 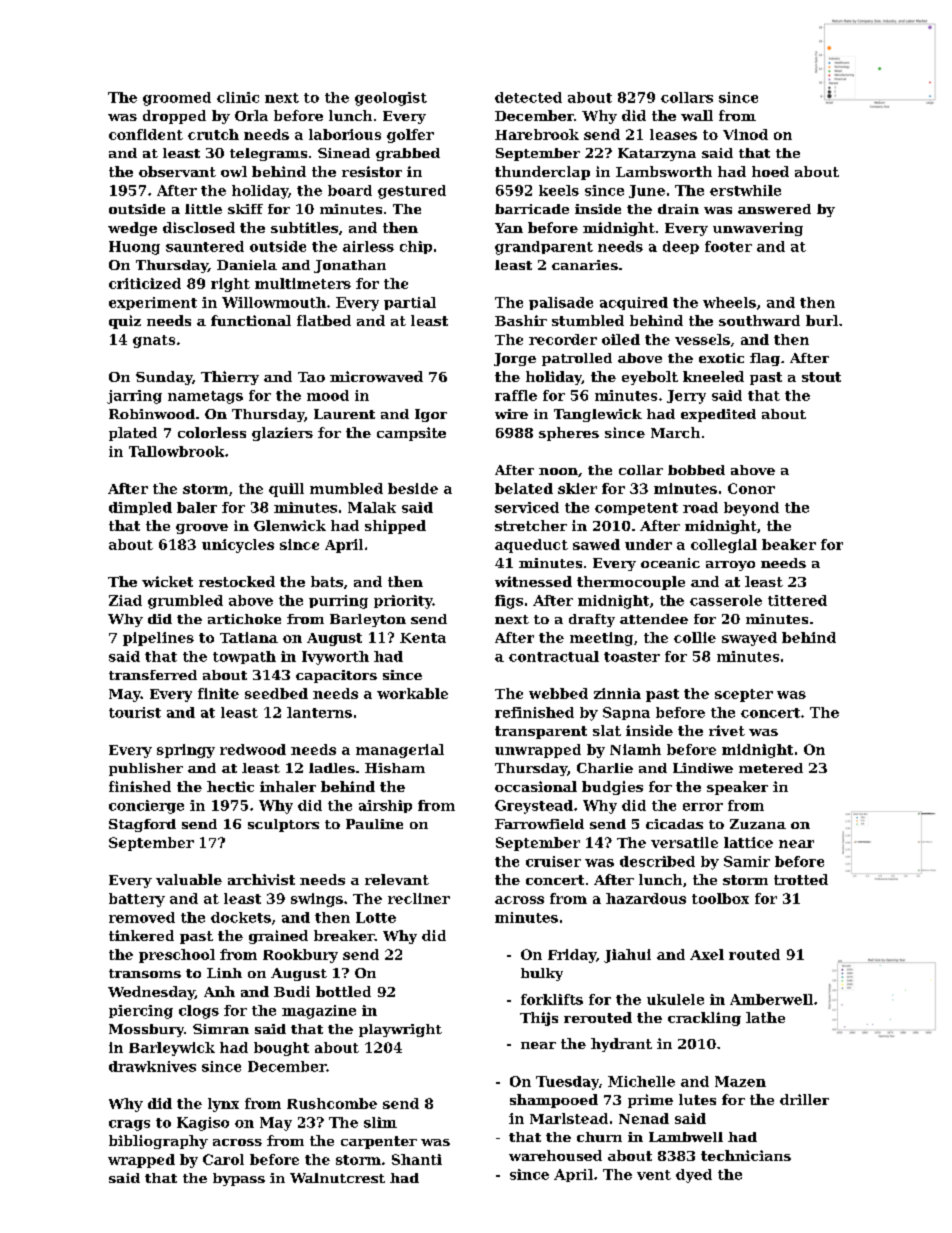 What do you see at coordinates (697, 115) in the screenshot?
I see `wall` at bounding box center [697, 115].
